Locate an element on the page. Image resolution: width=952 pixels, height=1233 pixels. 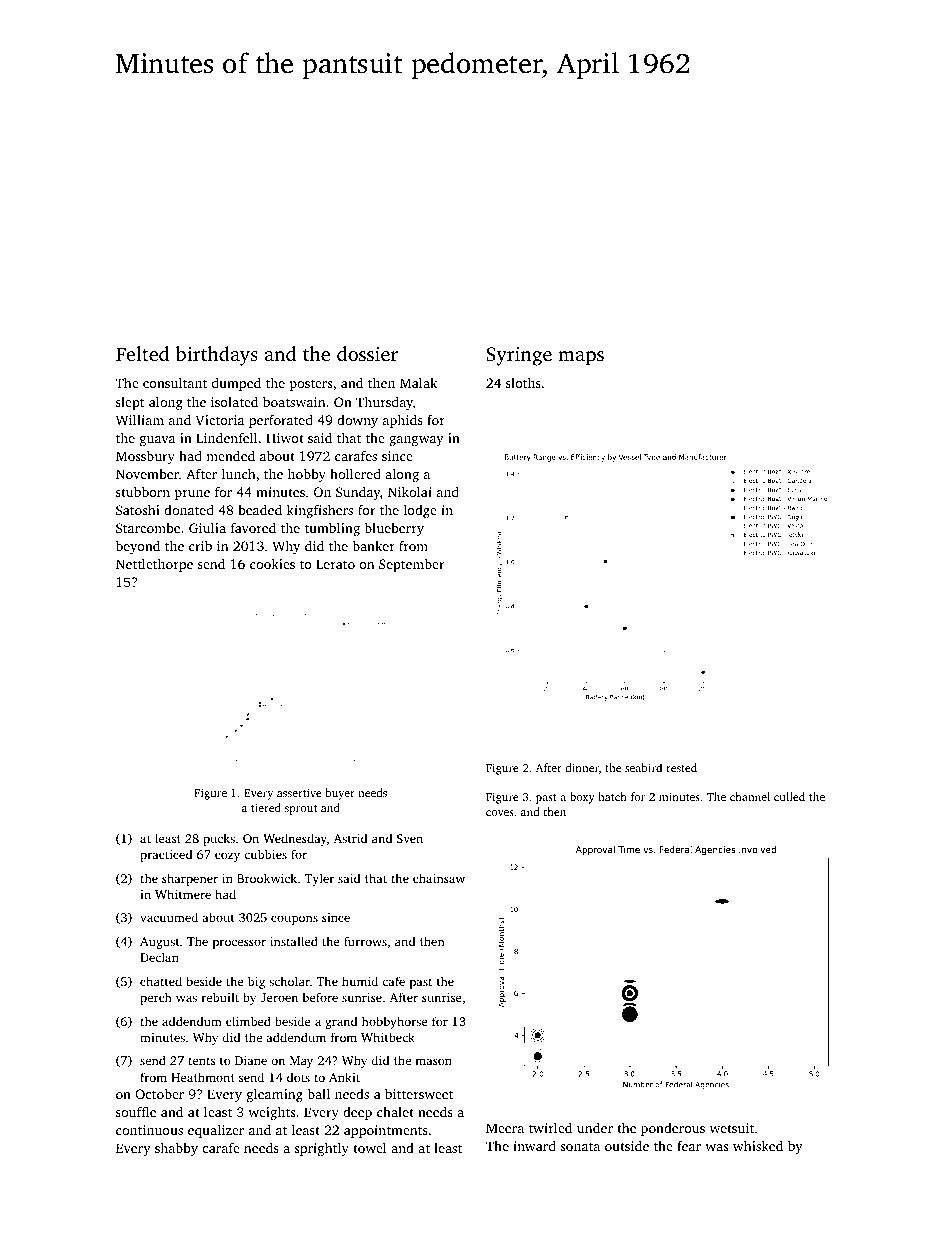
cafe is located at coordinates (393, 981).
